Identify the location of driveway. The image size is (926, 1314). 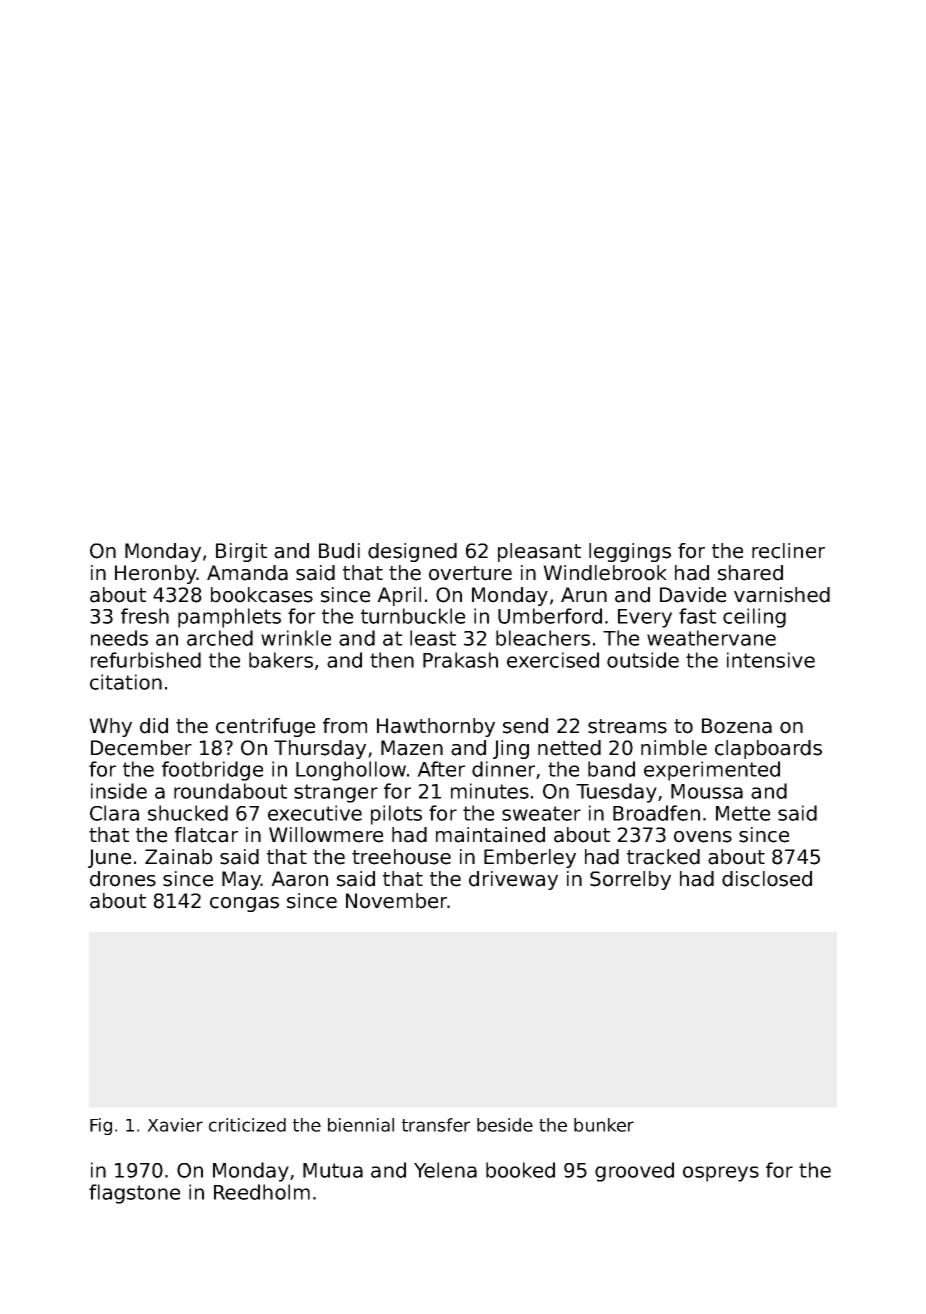
(513, 880).
